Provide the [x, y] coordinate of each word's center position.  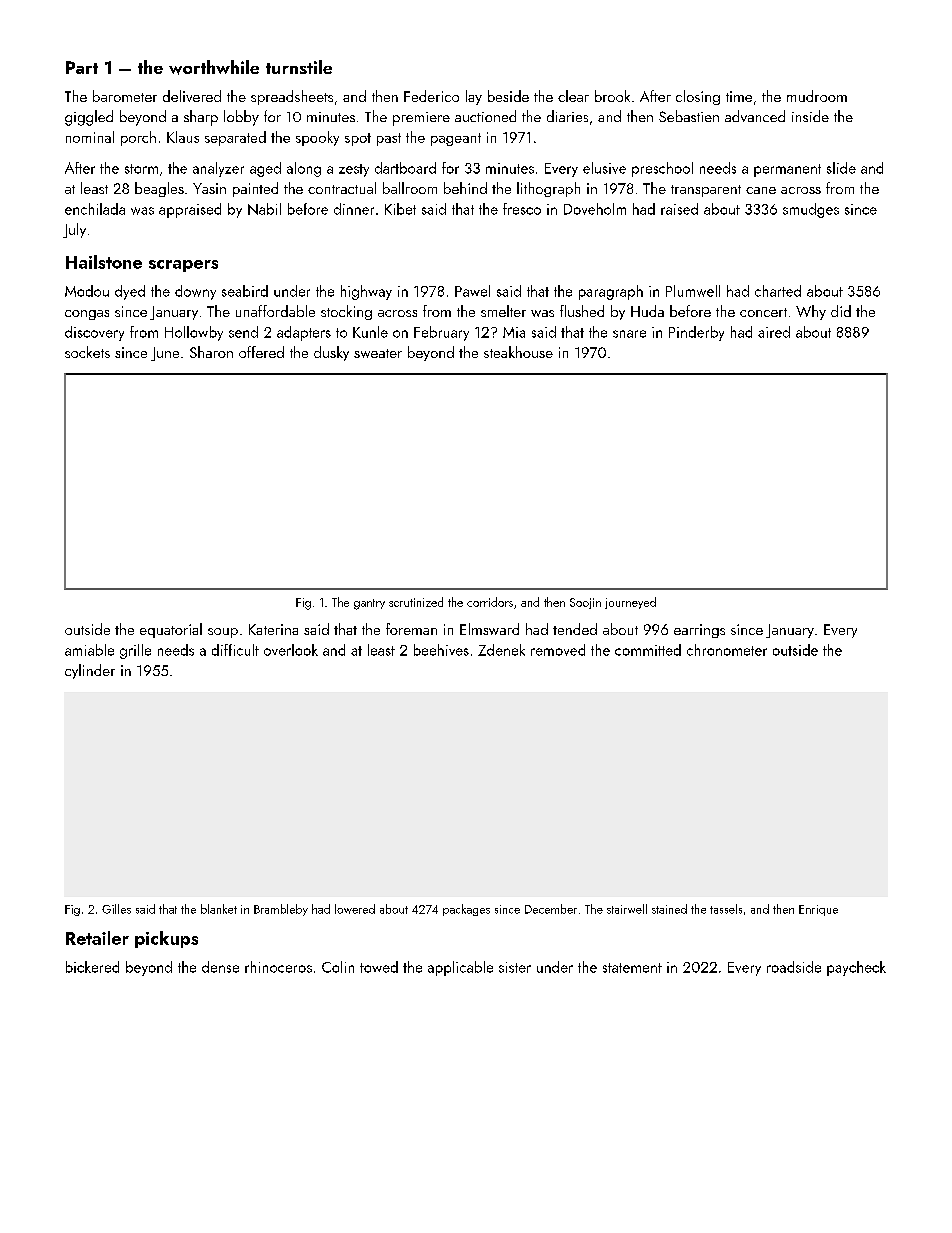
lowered [355, 909]
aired [774, 332]
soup [223, 633]
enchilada [95, 209]
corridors [490, 602]
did [841, 311]
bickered [92, 967]
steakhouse [518, 352]
